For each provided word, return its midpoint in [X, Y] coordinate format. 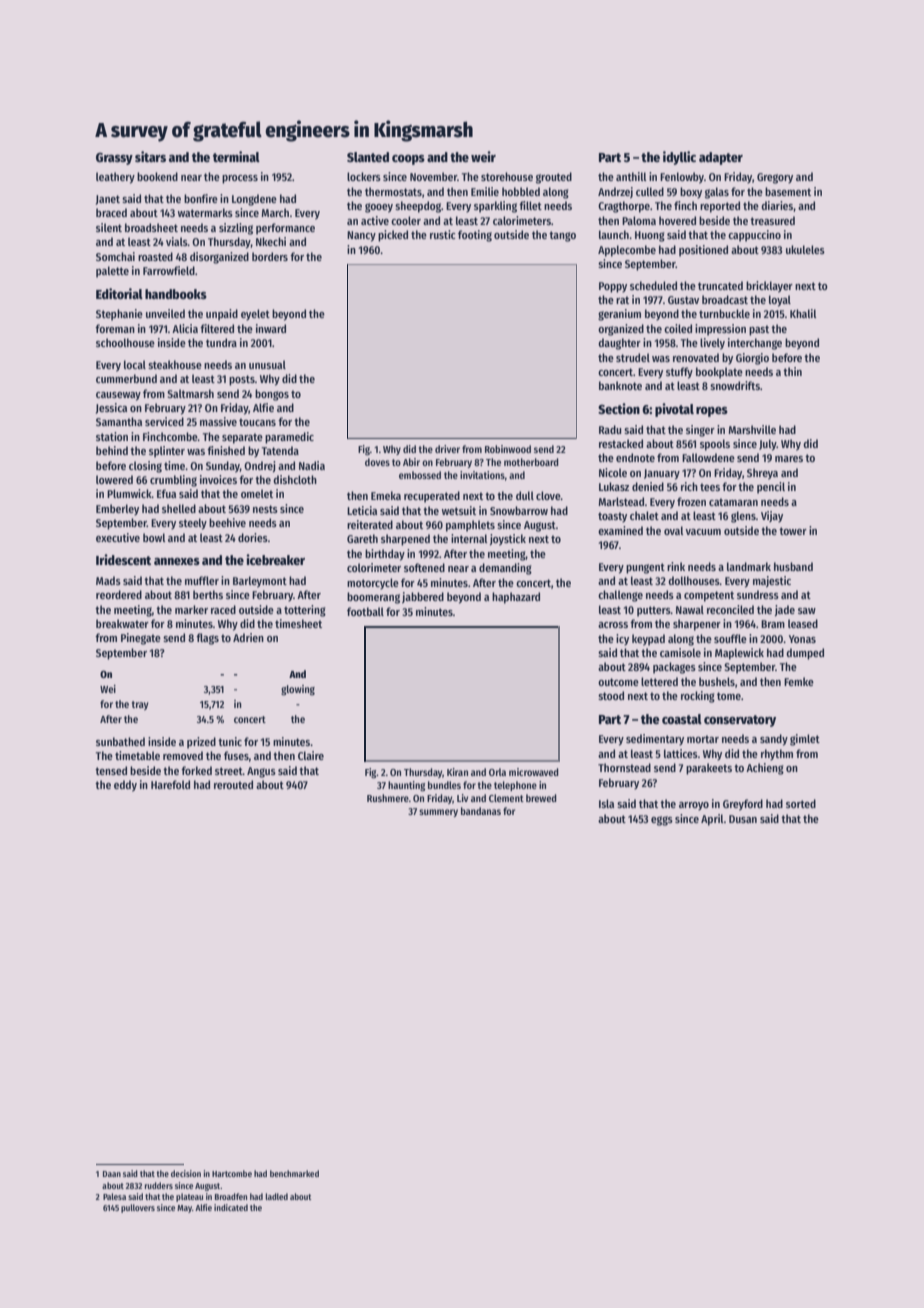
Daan [112, 1174]
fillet [530, 205]
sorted [801, 803]
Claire [311, 755]
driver [447, 449]
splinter [167, 452]
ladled [277, 1196]
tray [140, 705]
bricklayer [769, 287]
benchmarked [294, 1173]
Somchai [115, 256]
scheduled [653, 285]
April [712, 820]
